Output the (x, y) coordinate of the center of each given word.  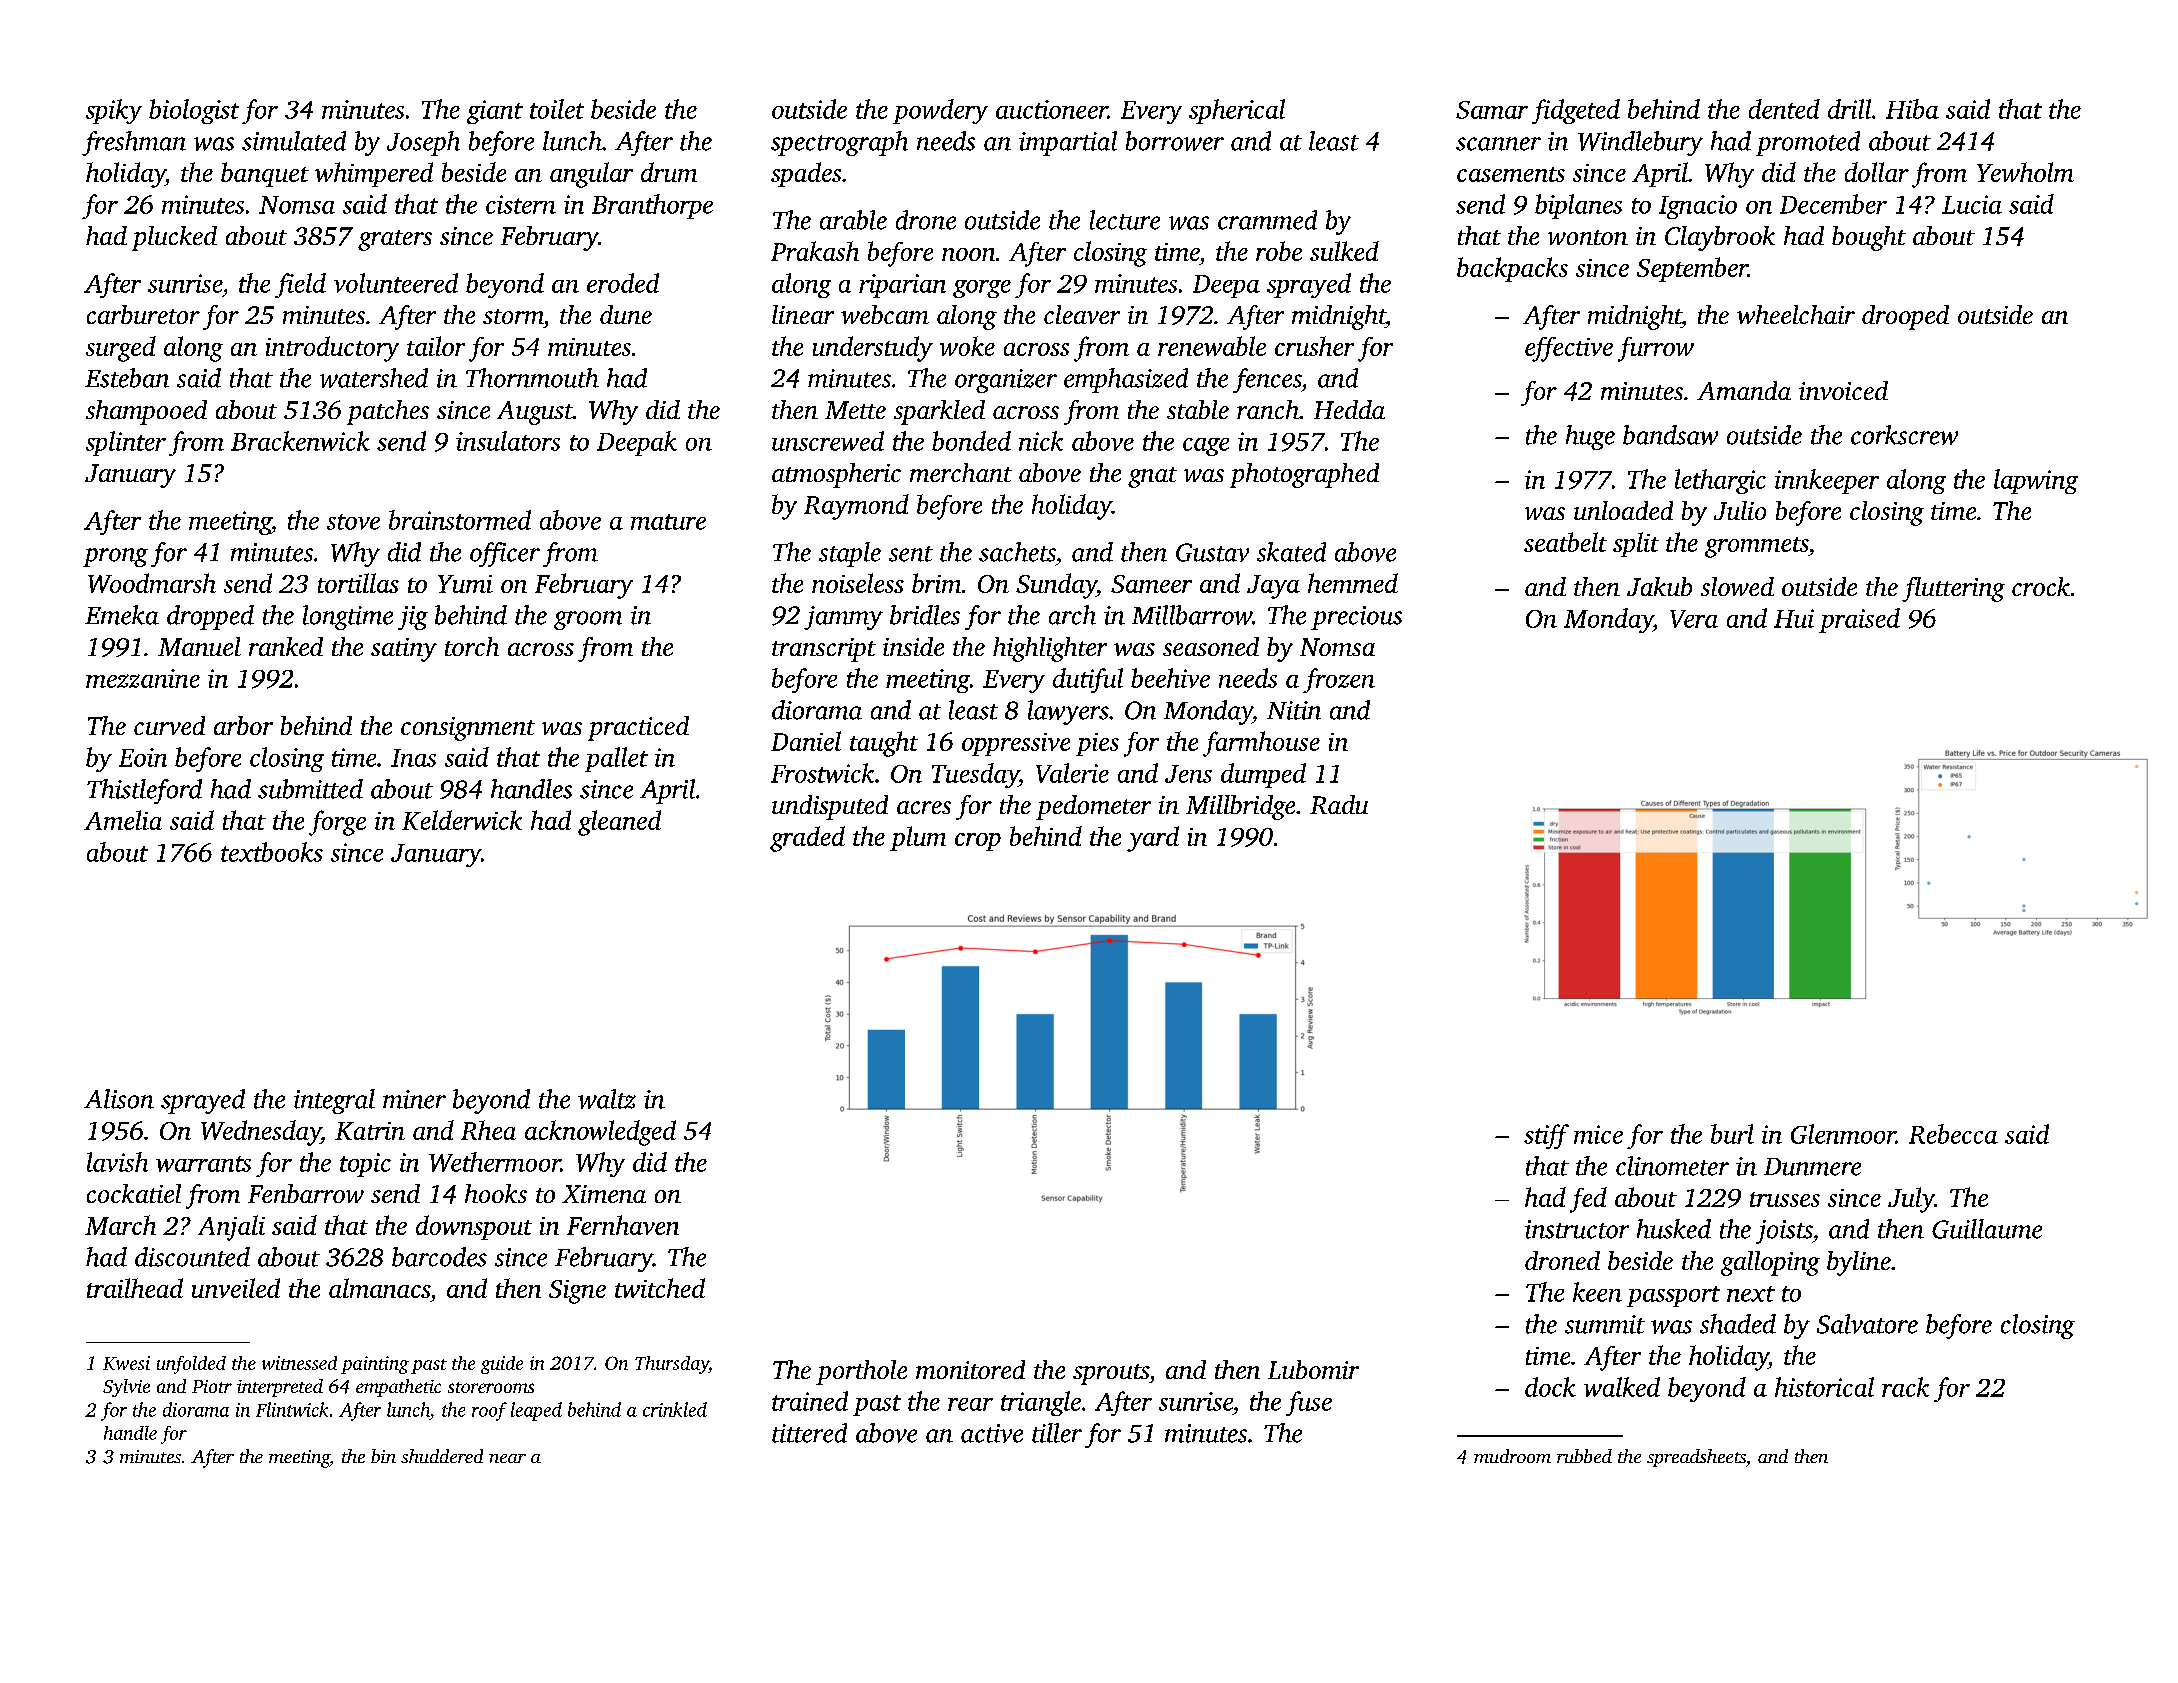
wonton (1588, 237)
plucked (174, 238)
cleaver (1082, 314)
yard (1153, 839)
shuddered (442, 1456)
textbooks (272, 852)
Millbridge (1240, 807)
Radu (1339, 804)
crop (978, 842)
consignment (468, 729)
